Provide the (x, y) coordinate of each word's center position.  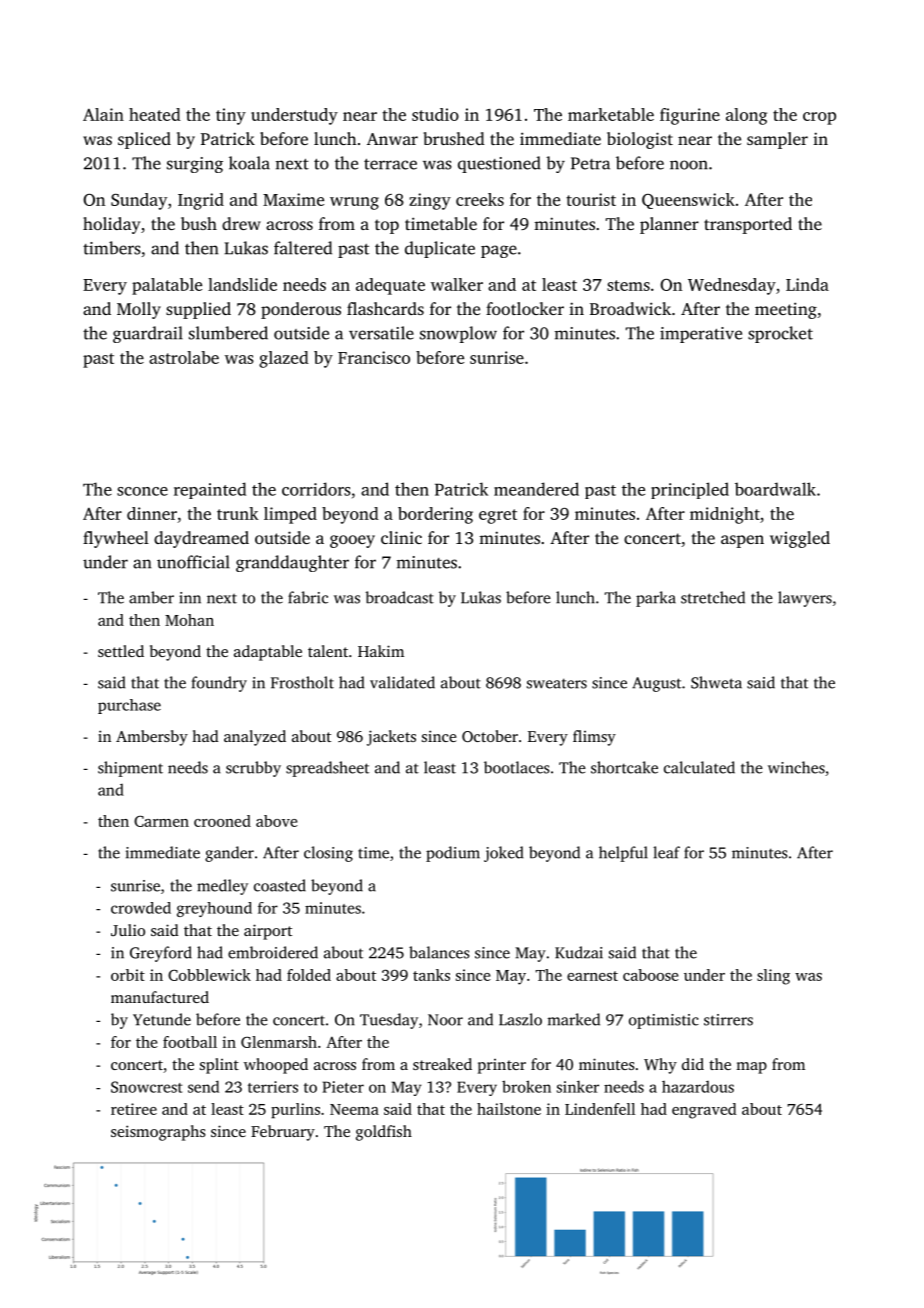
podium (453, 854)
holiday (111, 225)
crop (819, 118)
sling (773, 977)
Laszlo (520, 1019)
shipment (130, 769)
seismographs (158, 1133)
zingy (430, 201)
